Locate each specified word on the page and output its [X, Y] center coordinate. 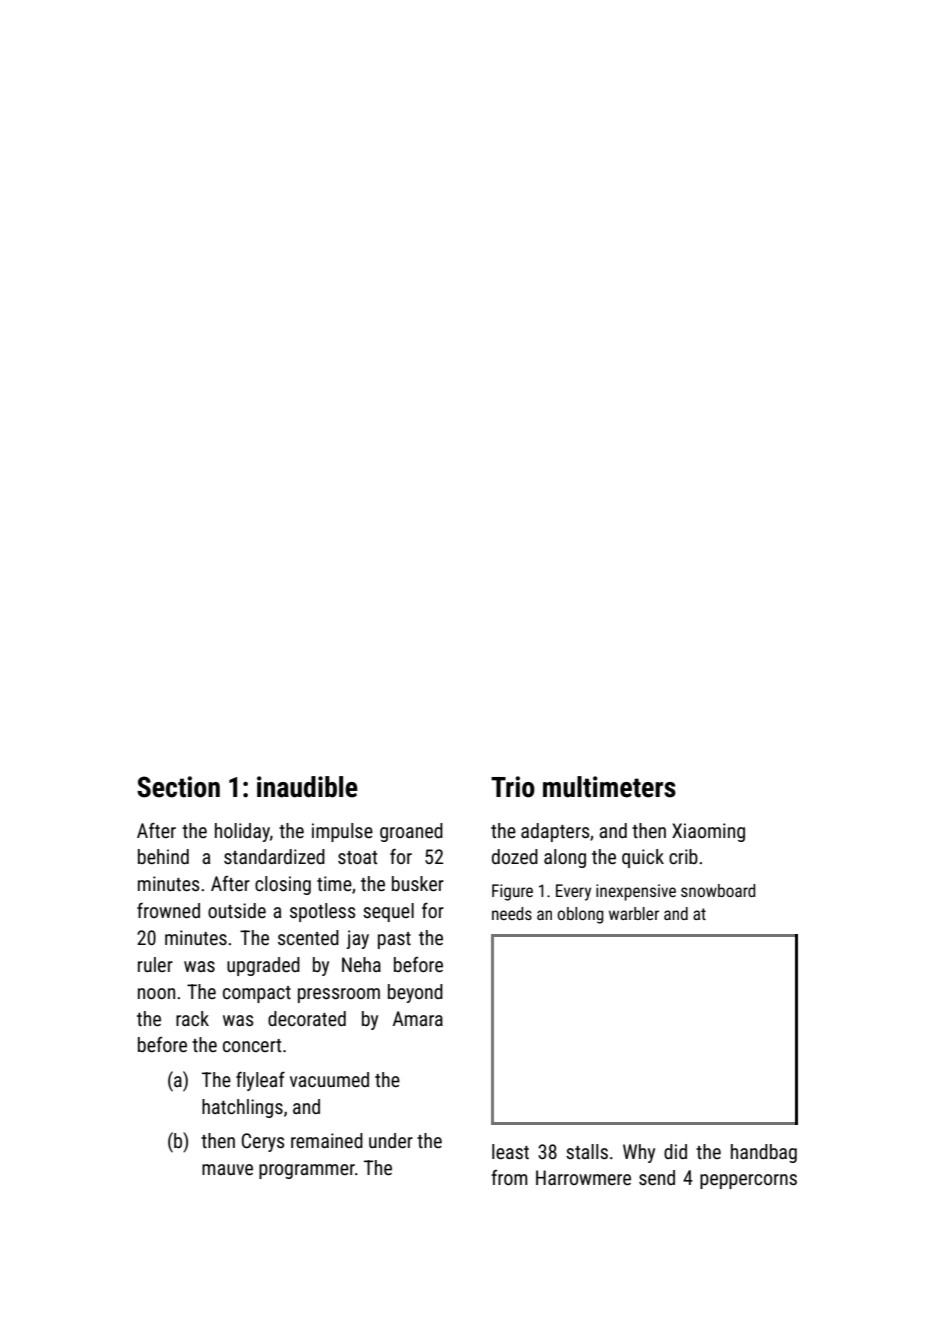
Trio [513, 787]
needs [512, 913]
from [509, 1177]
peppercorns [748, 1181]
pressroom [339, 995]
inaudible [307, 787]
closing [283, 885]
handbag [764, 1153]
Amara [418, 1018]
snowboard [718, 890]
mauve [227, 1169]
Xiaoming [708, 832]
